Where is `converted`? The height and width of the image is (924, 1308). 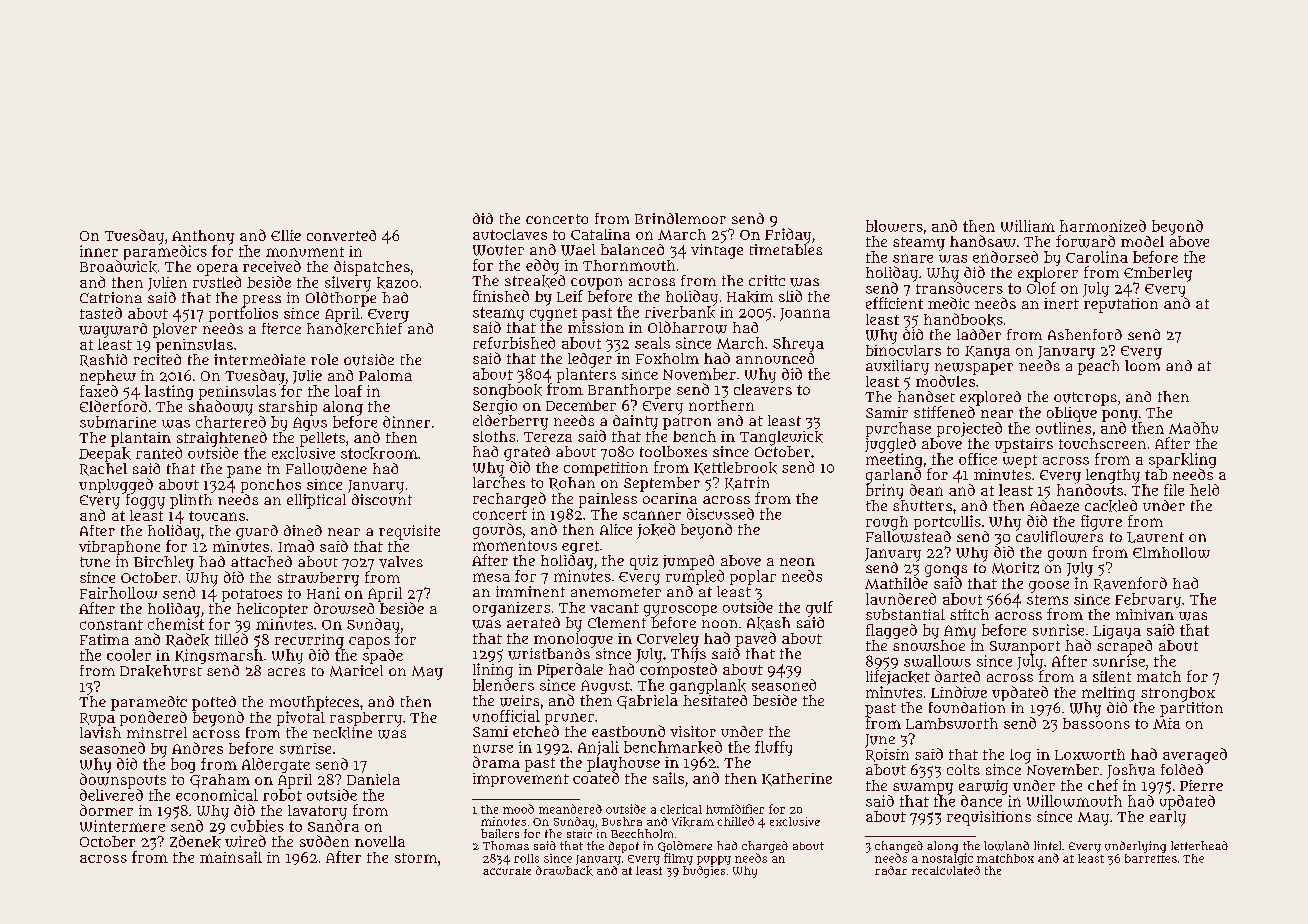
converted is located at coordinates (341, 235).
